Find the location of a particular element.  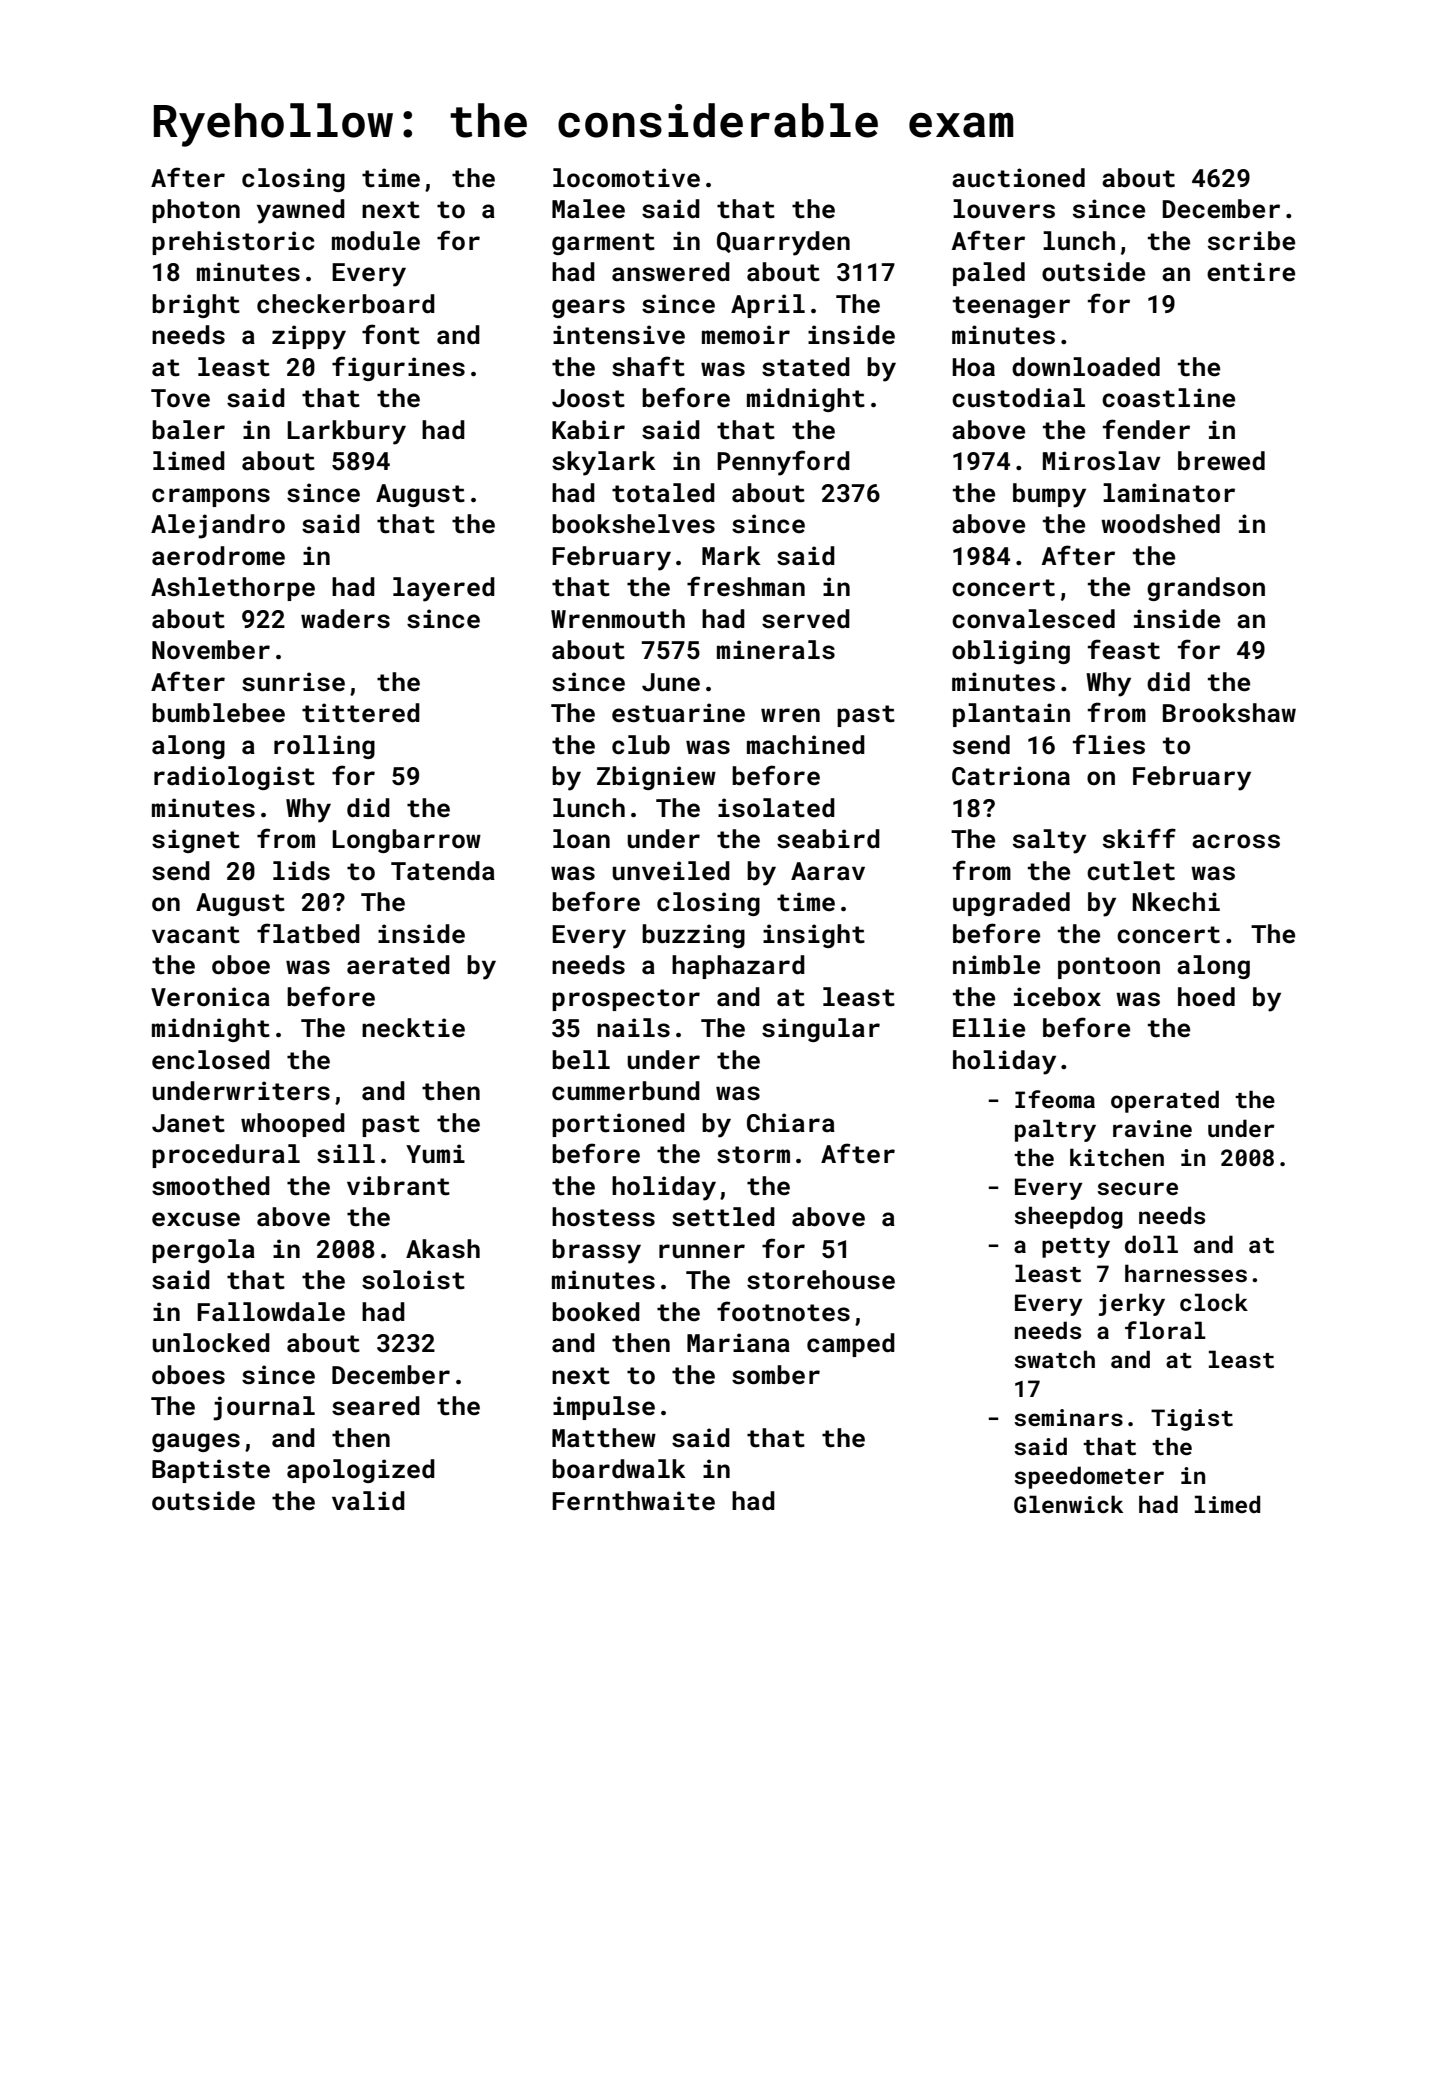

Mark is located at coordinates (731, 555).
